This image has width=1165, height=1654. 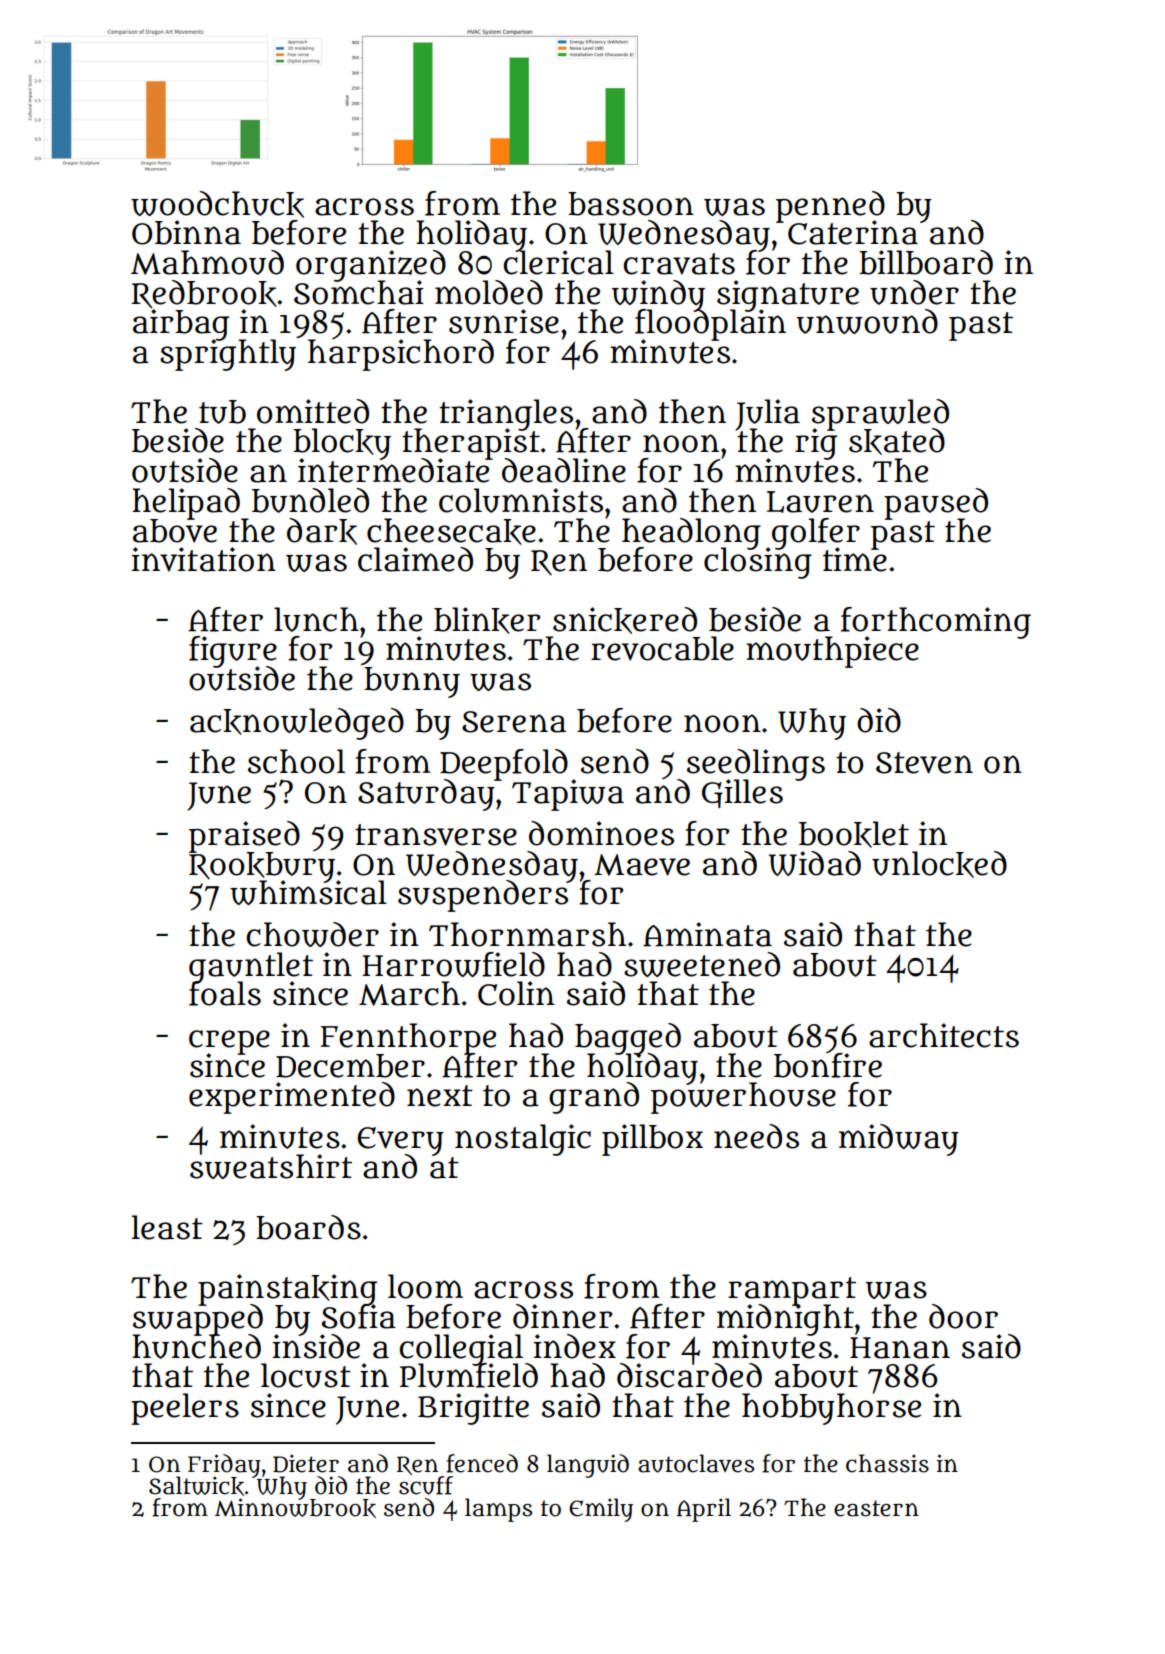 What do you see at coordinates (628, 1038) in the image?
I see `bagged` at bounding box center [628, 1038].
